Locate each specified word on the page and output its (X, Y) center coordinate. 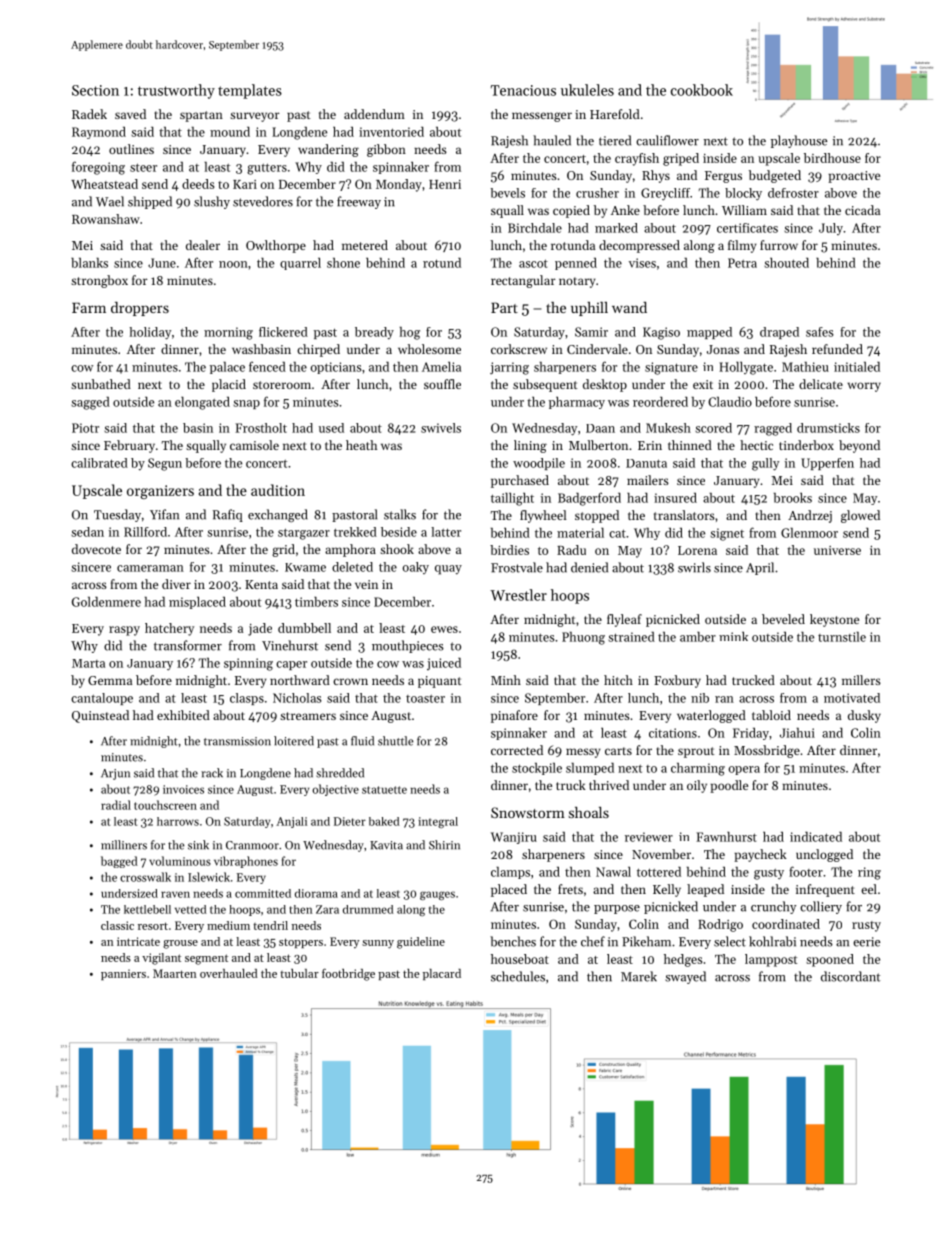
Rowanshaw (106, 219)
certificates (747, 228)
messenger (542, 117)
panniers (123, 974)
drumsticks (828, 428)
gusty (769, 874)
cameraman (150, 568)
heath (361, 445)
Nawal (613, 871)
